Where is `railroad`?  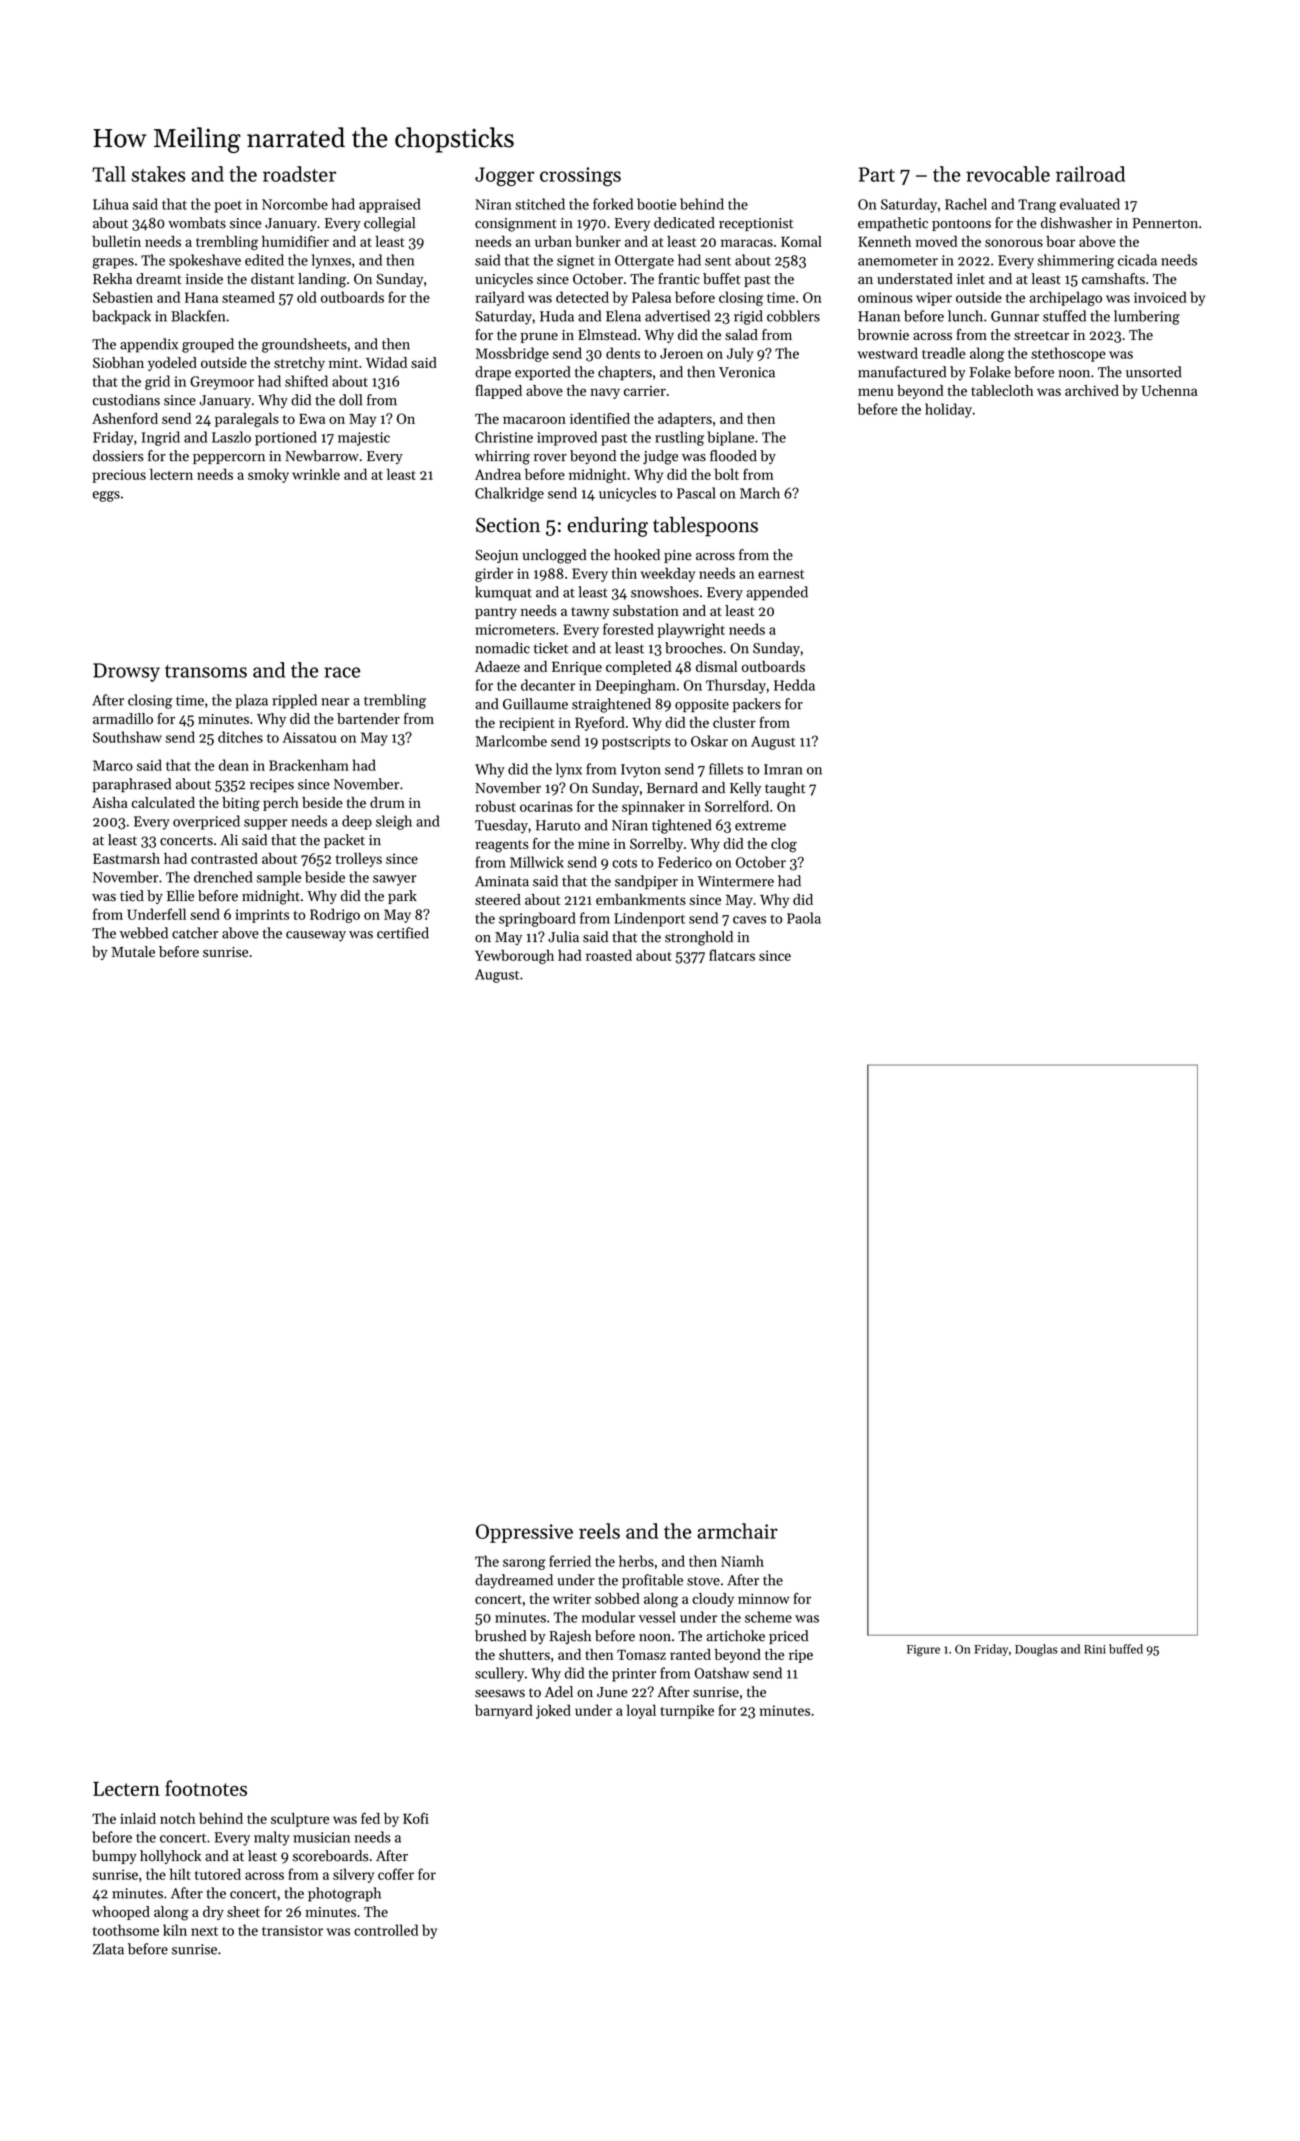
railroad is located at coordinates (1090, 174).
